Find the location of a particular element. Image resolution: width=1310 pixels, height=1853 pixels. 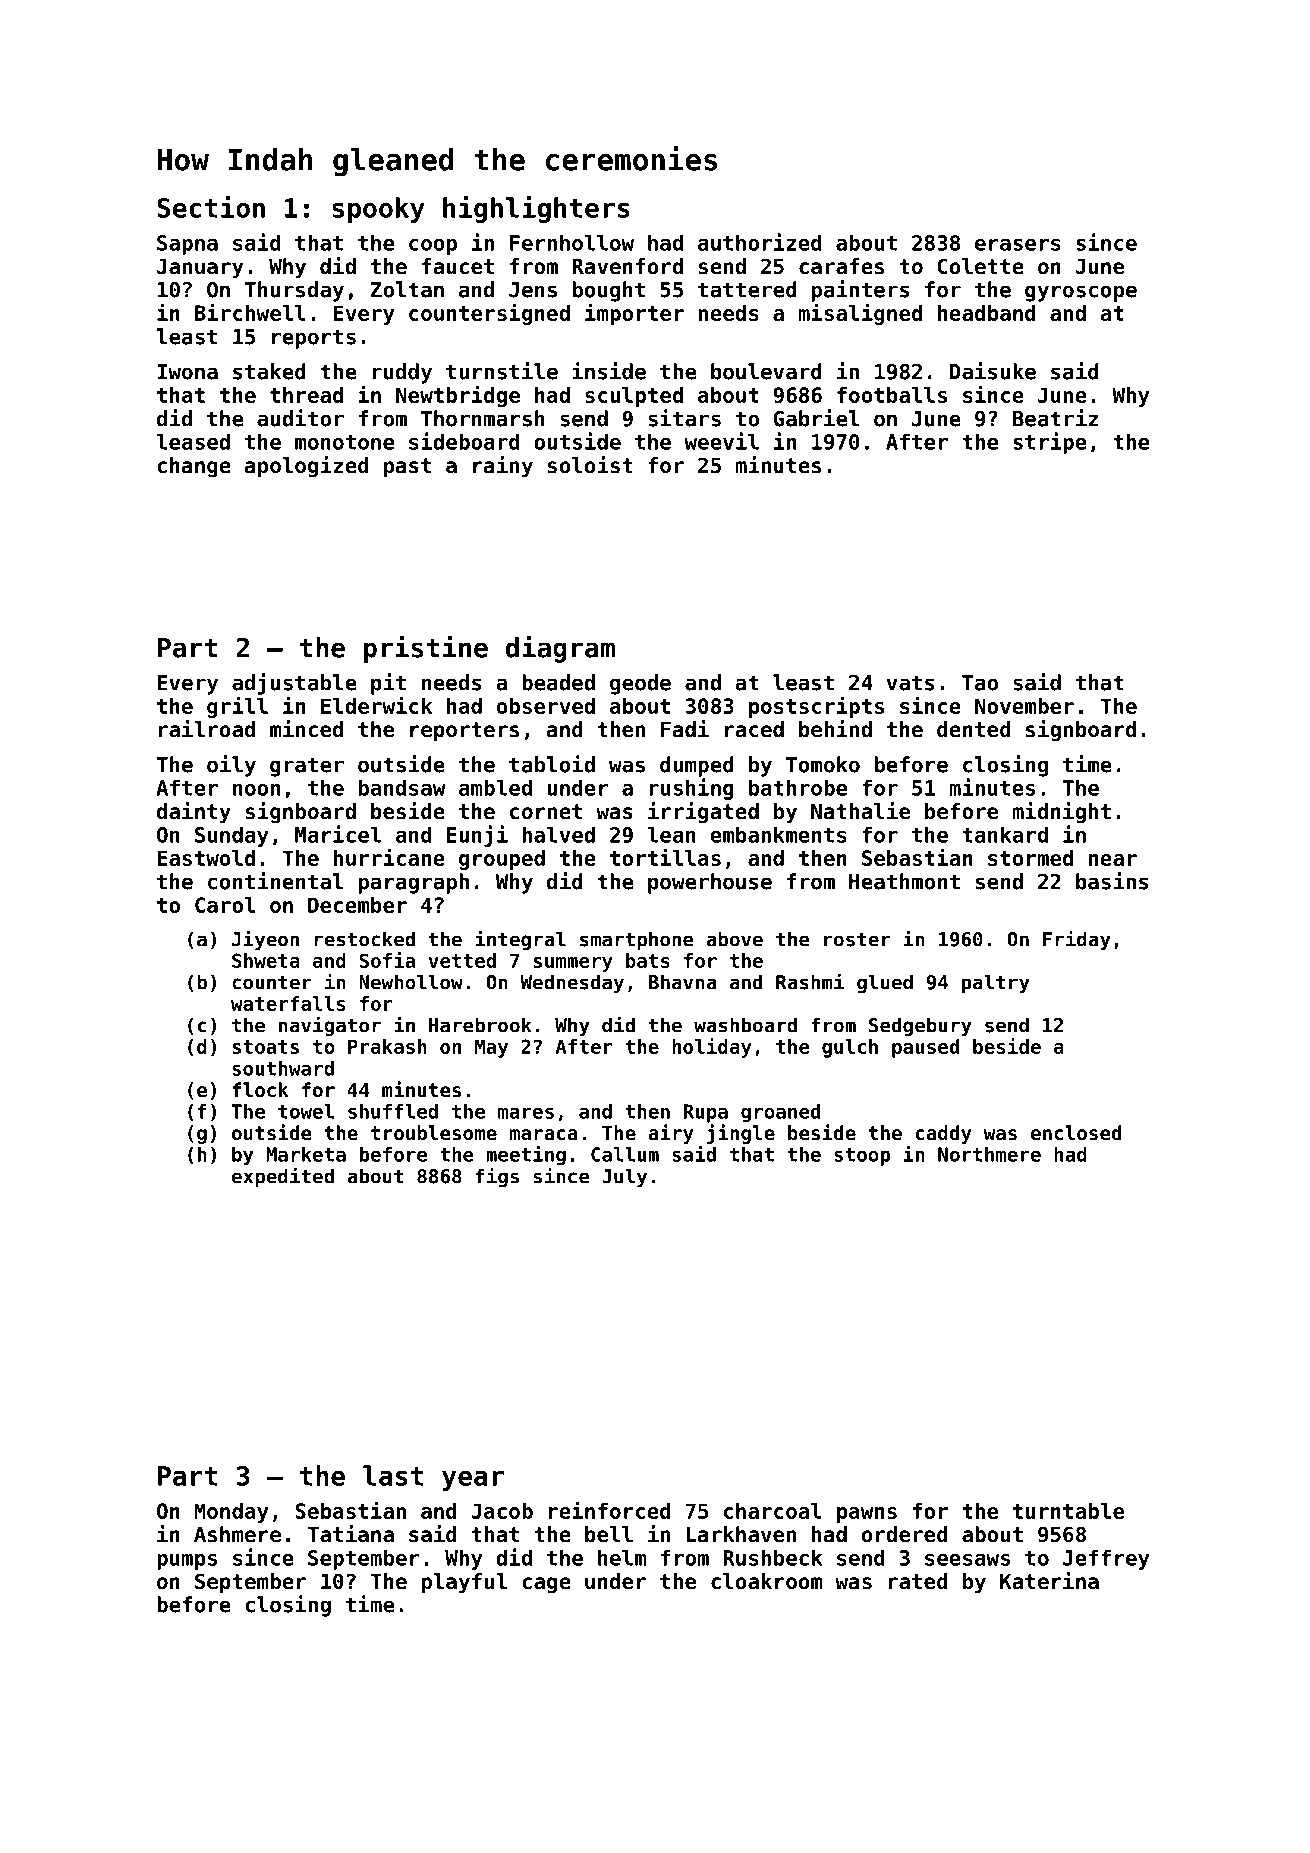

soloist is located at coordinates (590, 465).
